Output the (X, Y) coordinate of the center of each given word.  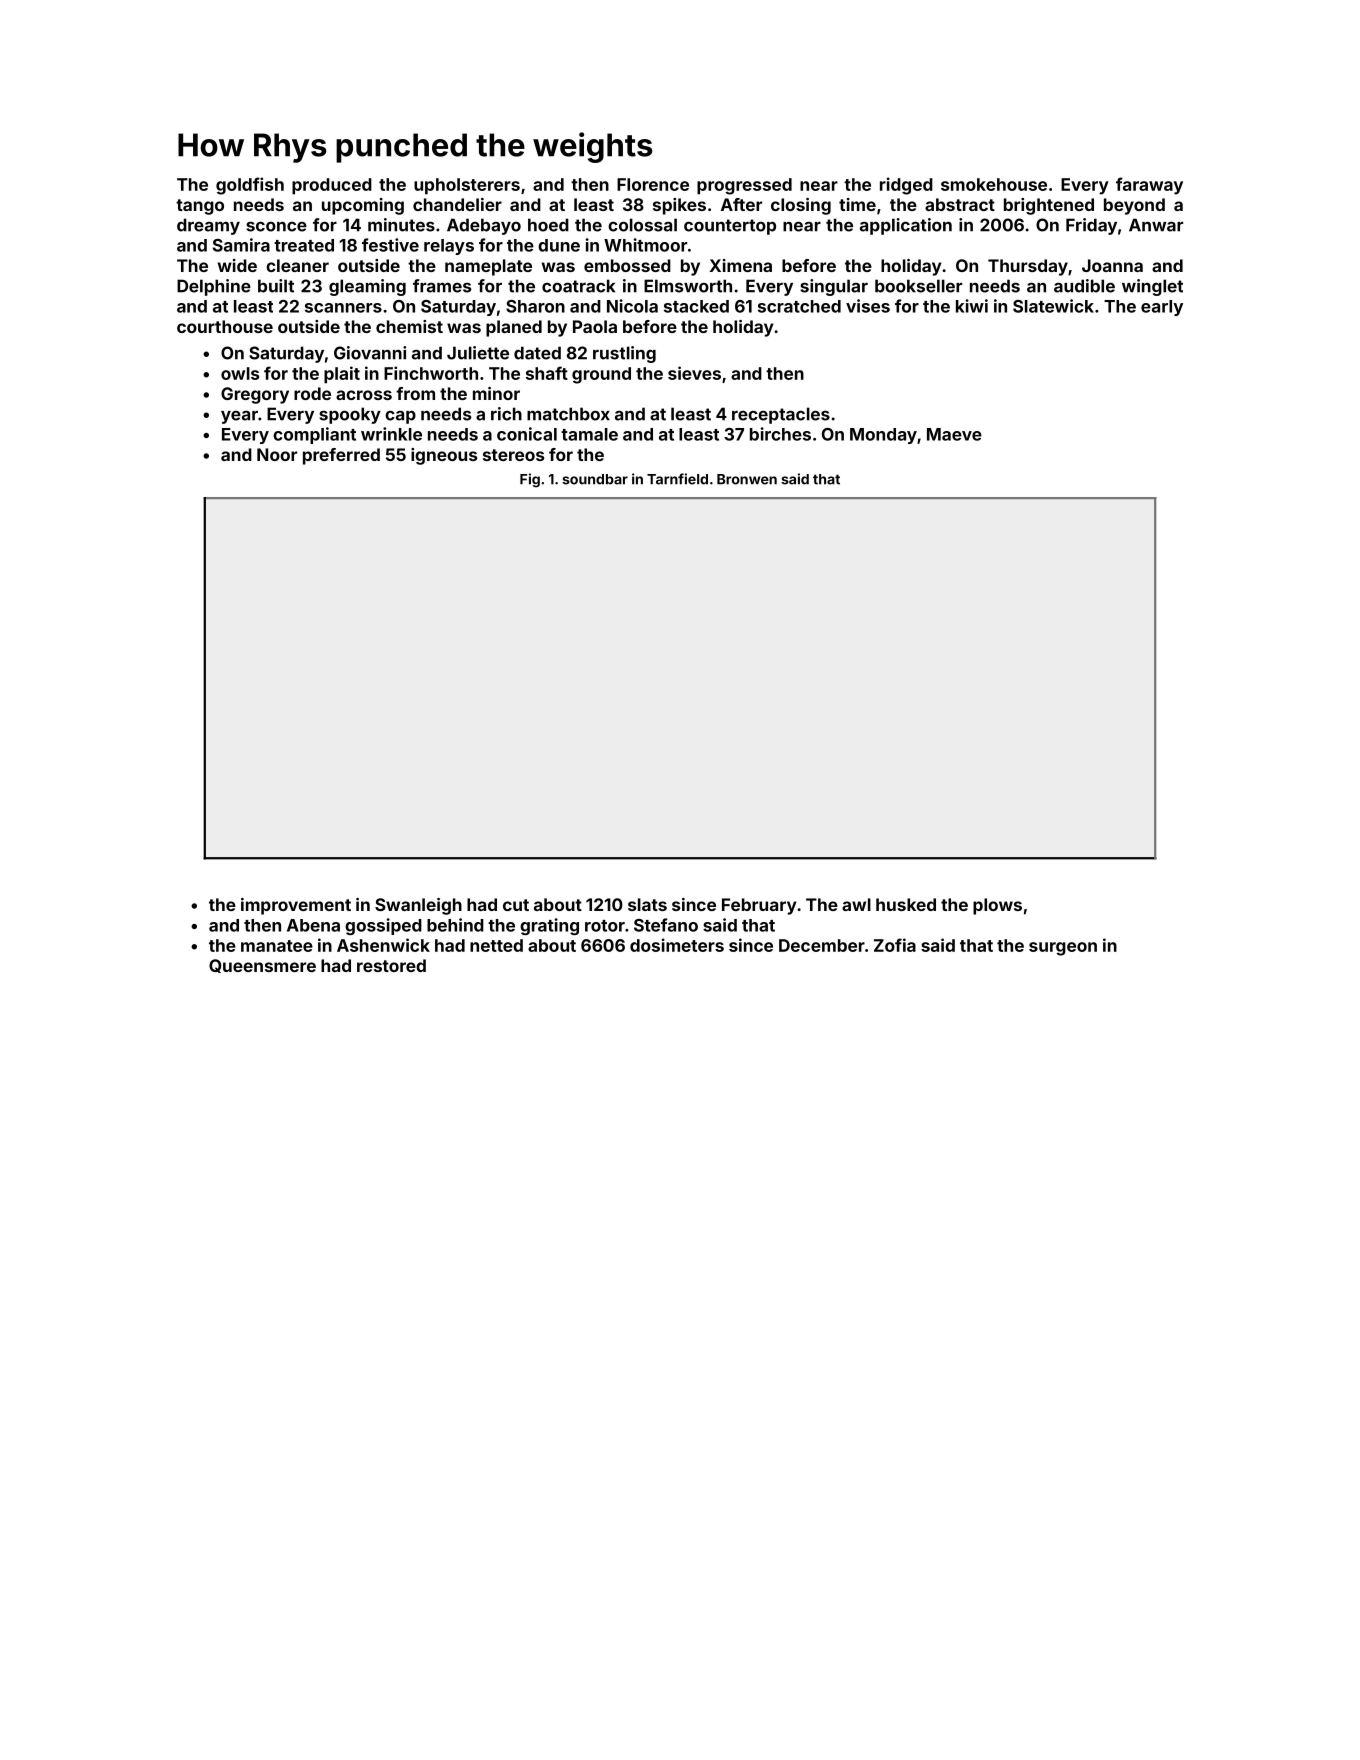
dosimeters (677, 945)
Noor (277, 454)
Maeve (954, 434)
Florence (653, 184)
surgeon (1063, 949)
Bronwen (747, 479)
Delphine (214, 287)
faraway (1149, 186)
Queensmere (262, 966)
